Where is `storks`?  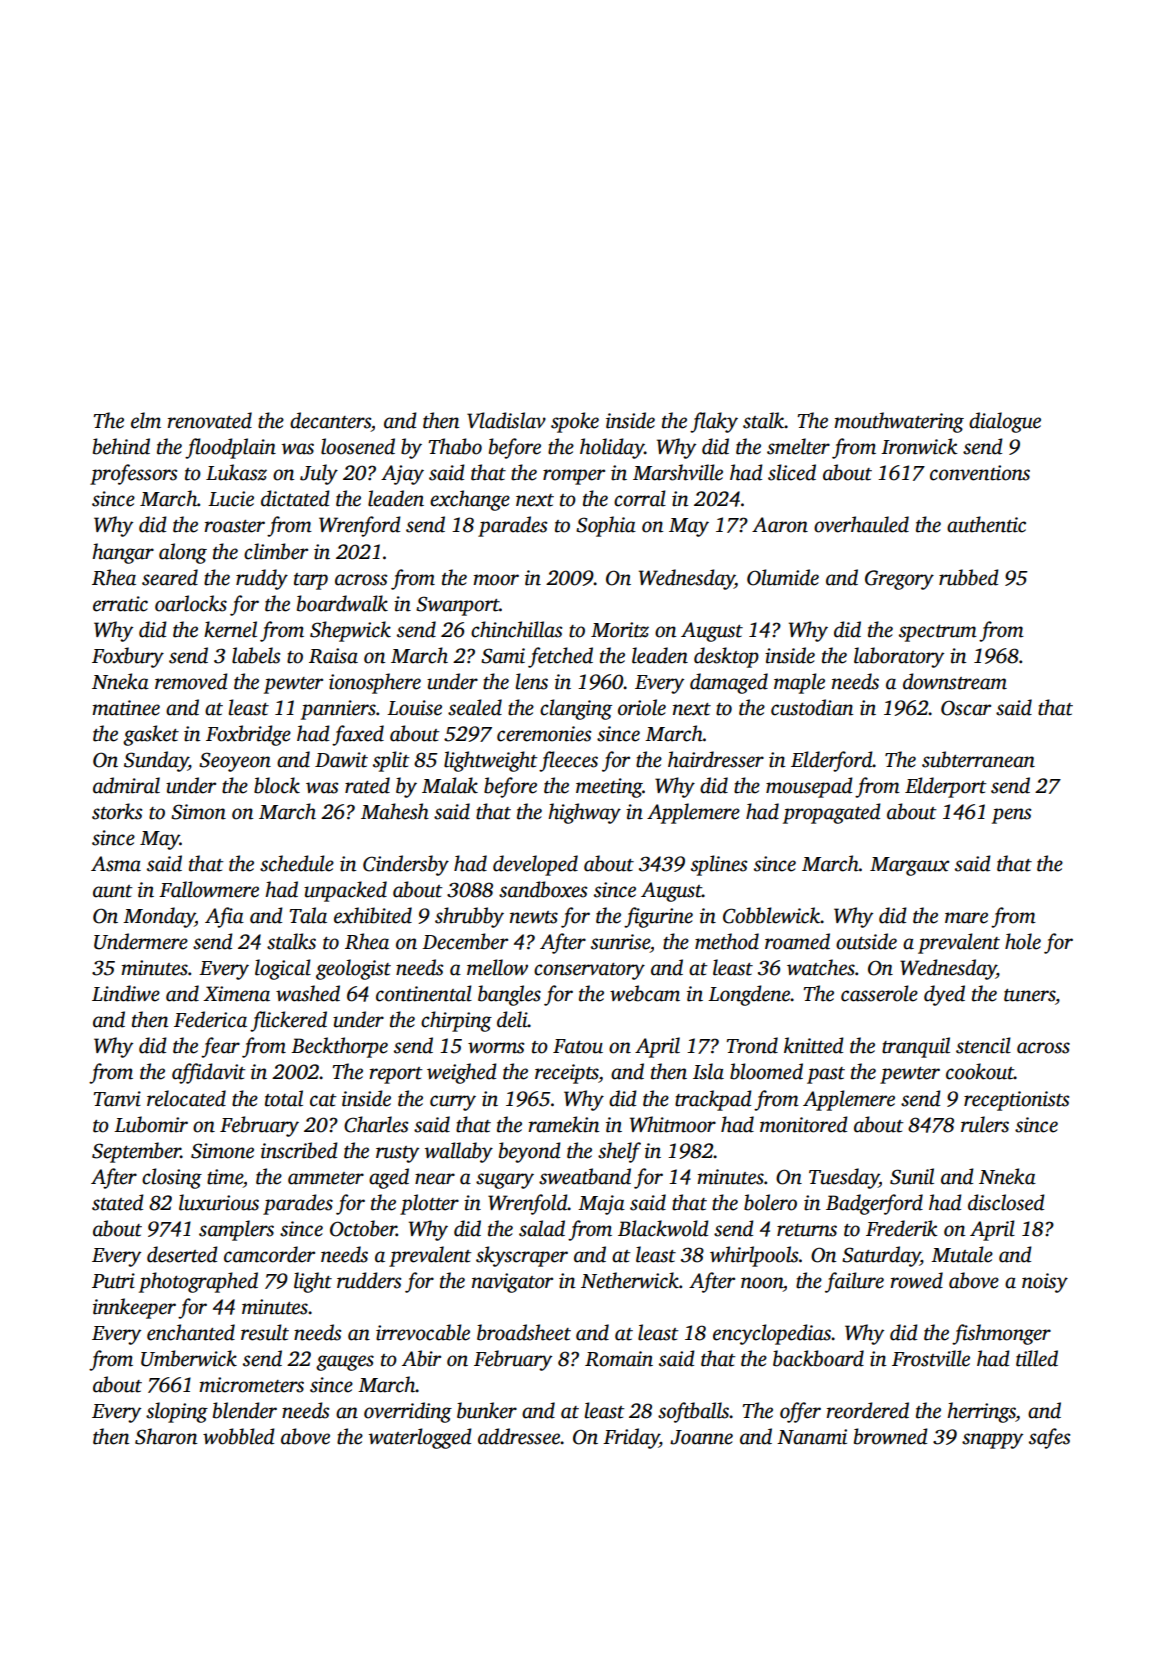 storks is located at coordinates (117, 811).
